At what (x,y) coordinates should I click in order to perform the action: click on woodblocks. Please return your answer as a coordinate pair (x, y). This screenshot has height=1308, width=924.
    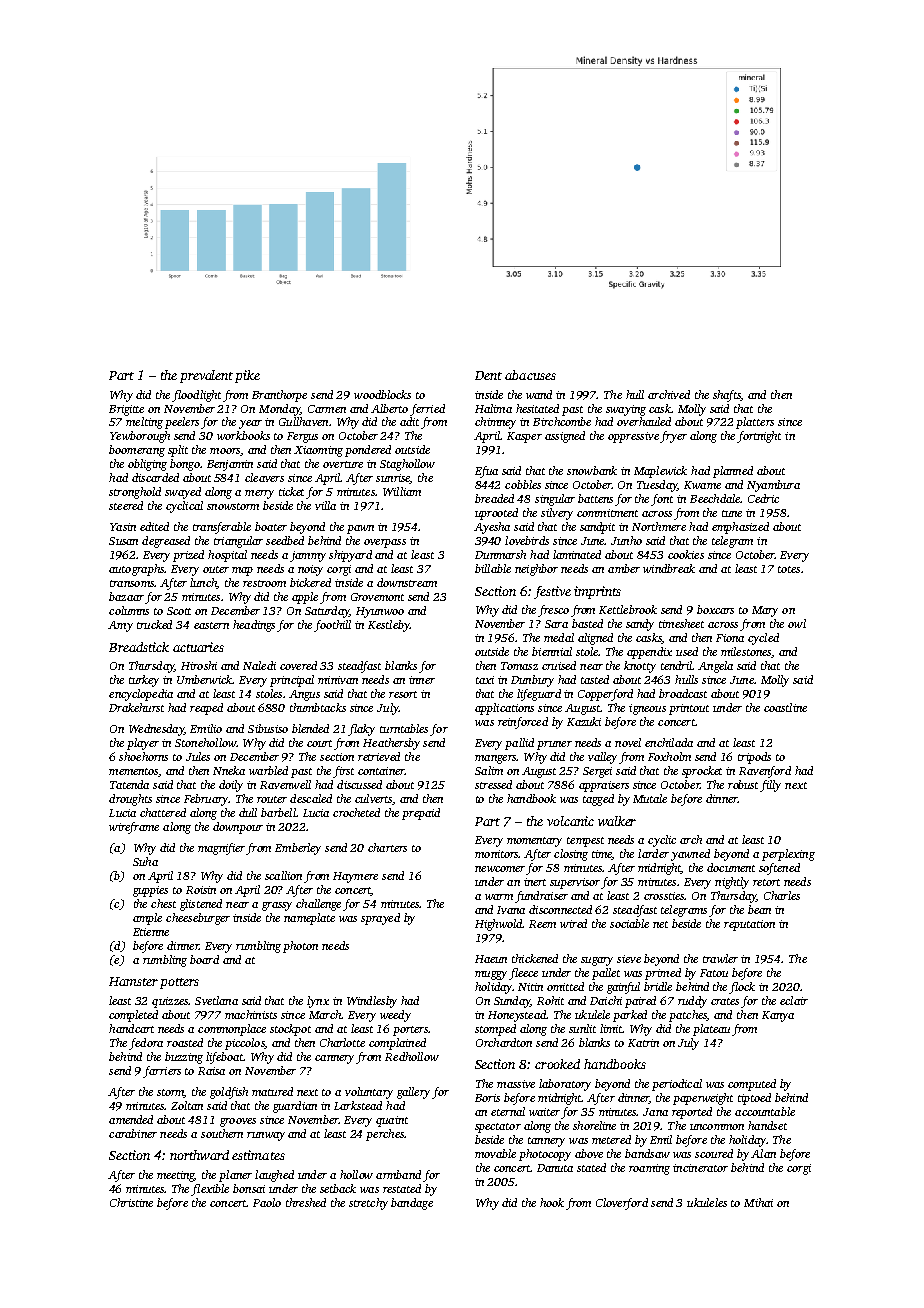
    Looking at the image, I should click on (382, 394).
